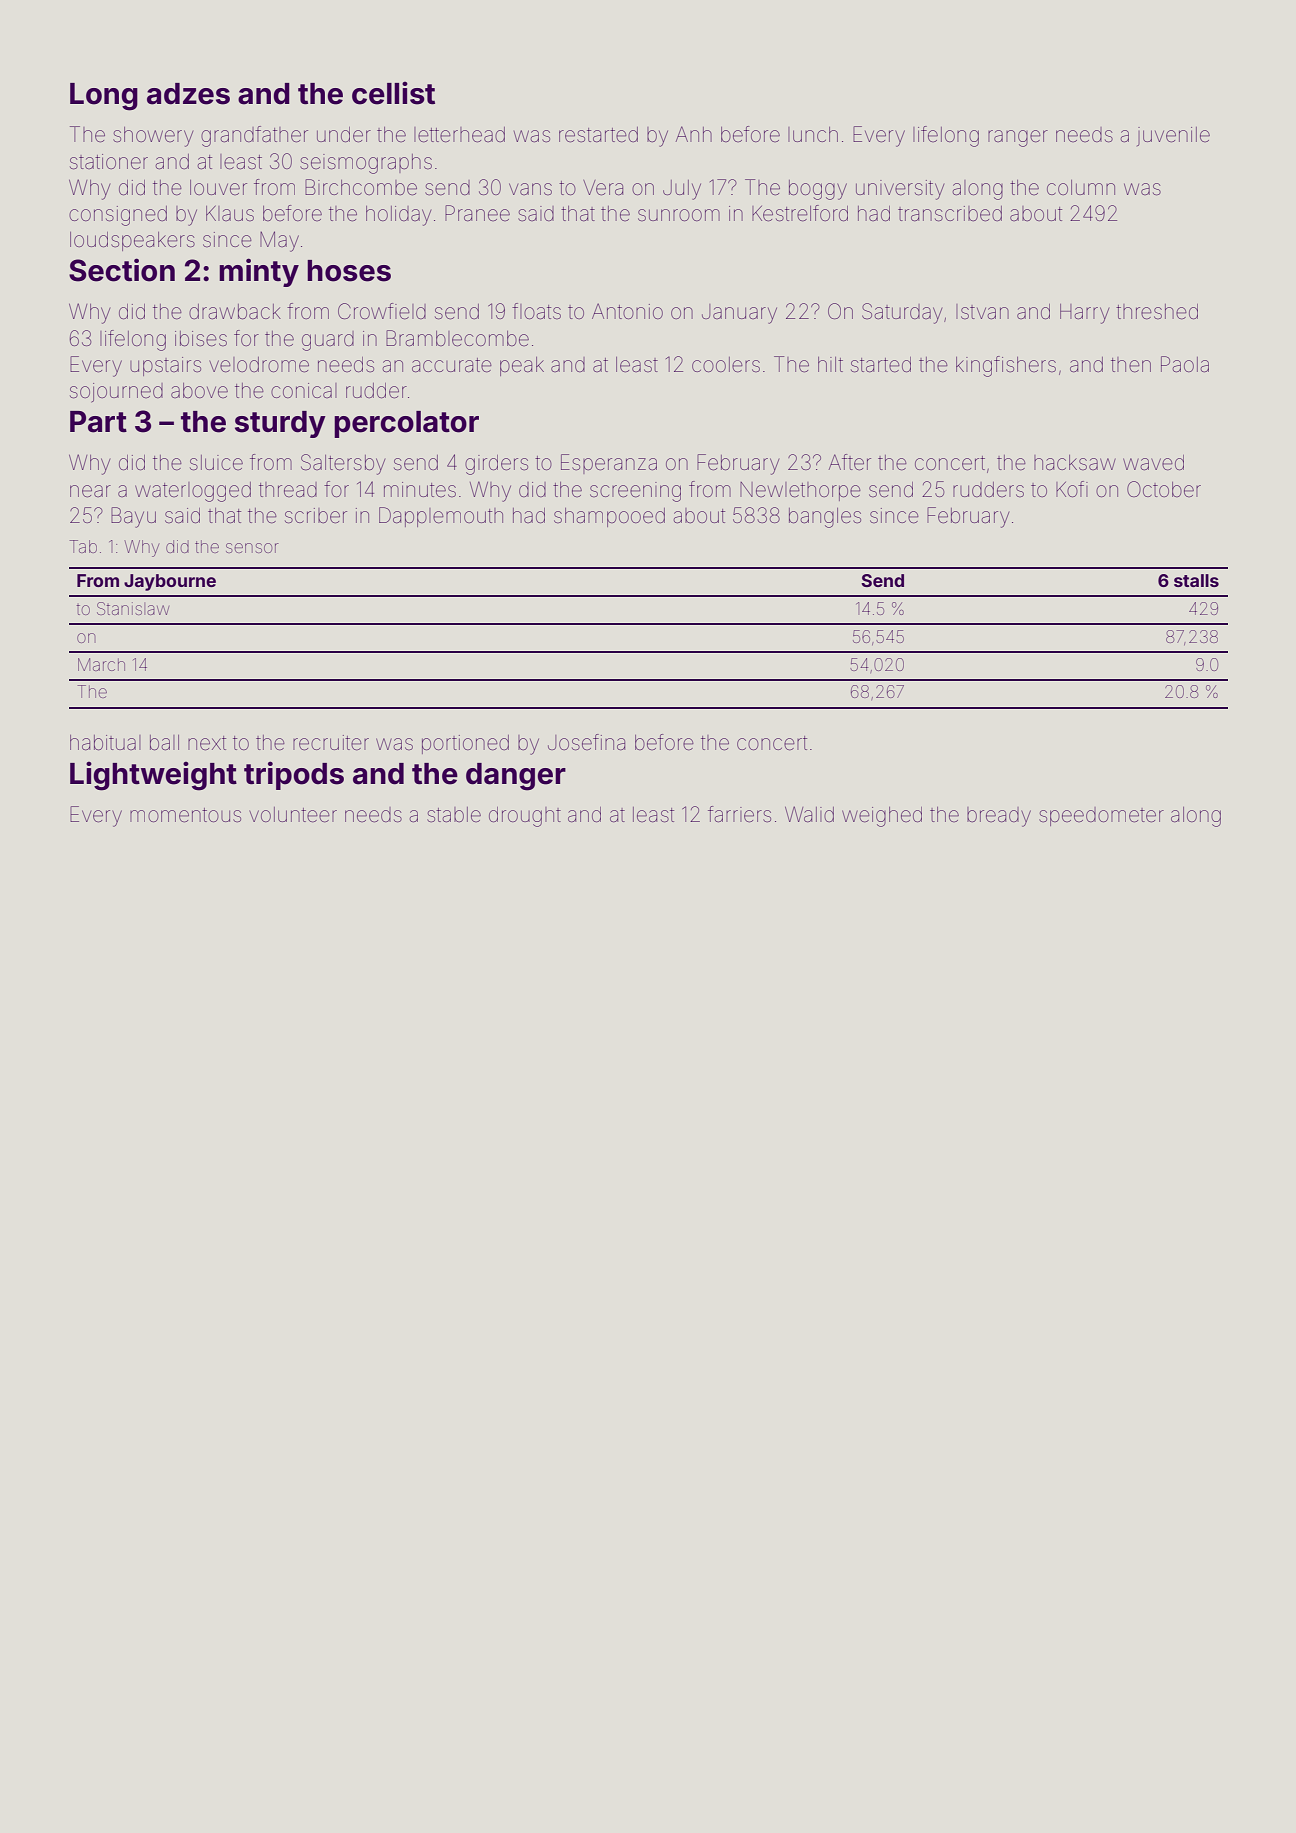  I want to click on percolator, so click(406, 424).
